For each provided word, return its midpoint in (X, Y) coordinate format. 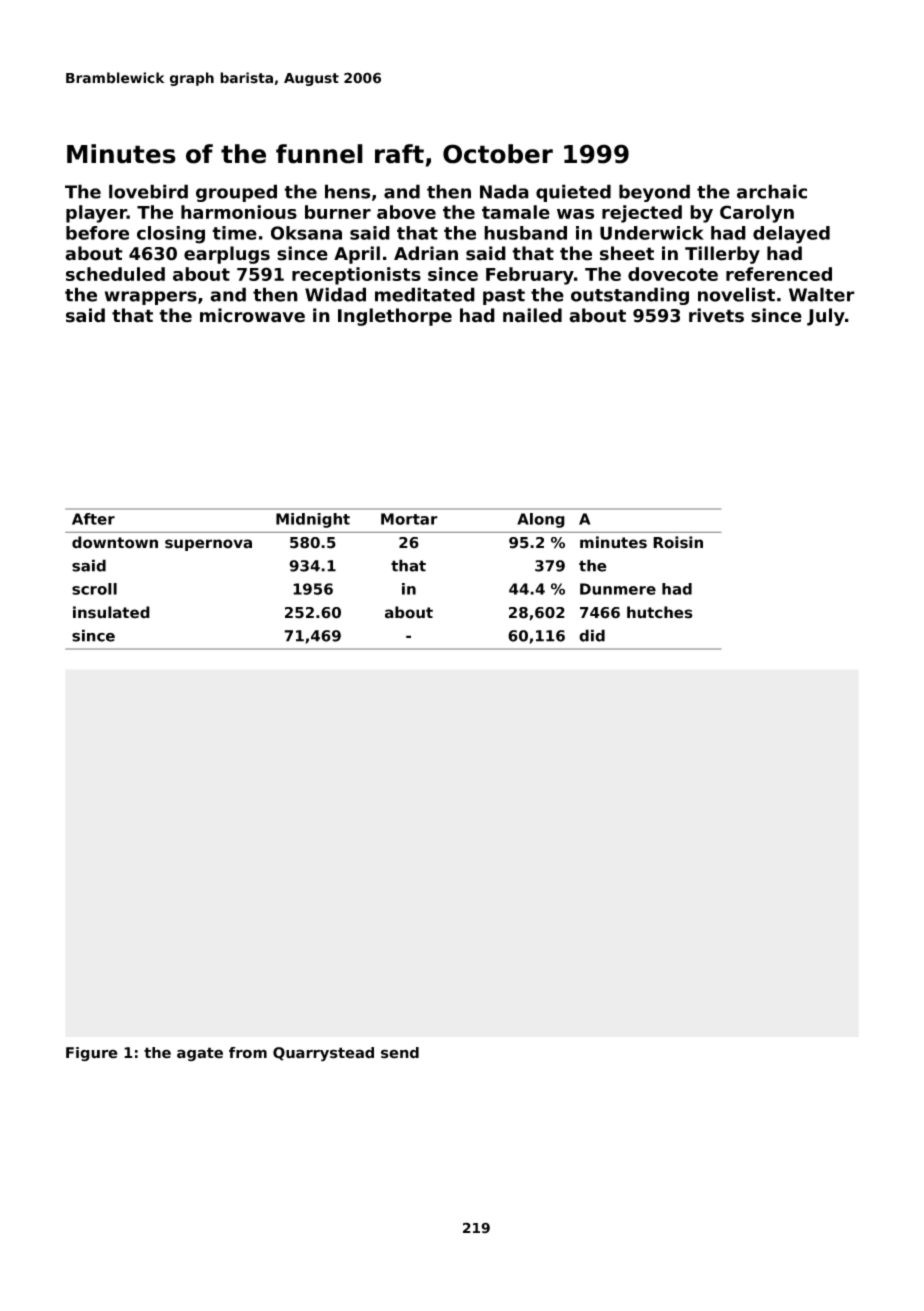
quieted (573, 193)
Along (541, 520)
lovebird (148, 191)
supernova (208, 545)
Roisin (678, 542)
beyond (654, 193)
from (248, 1053)
